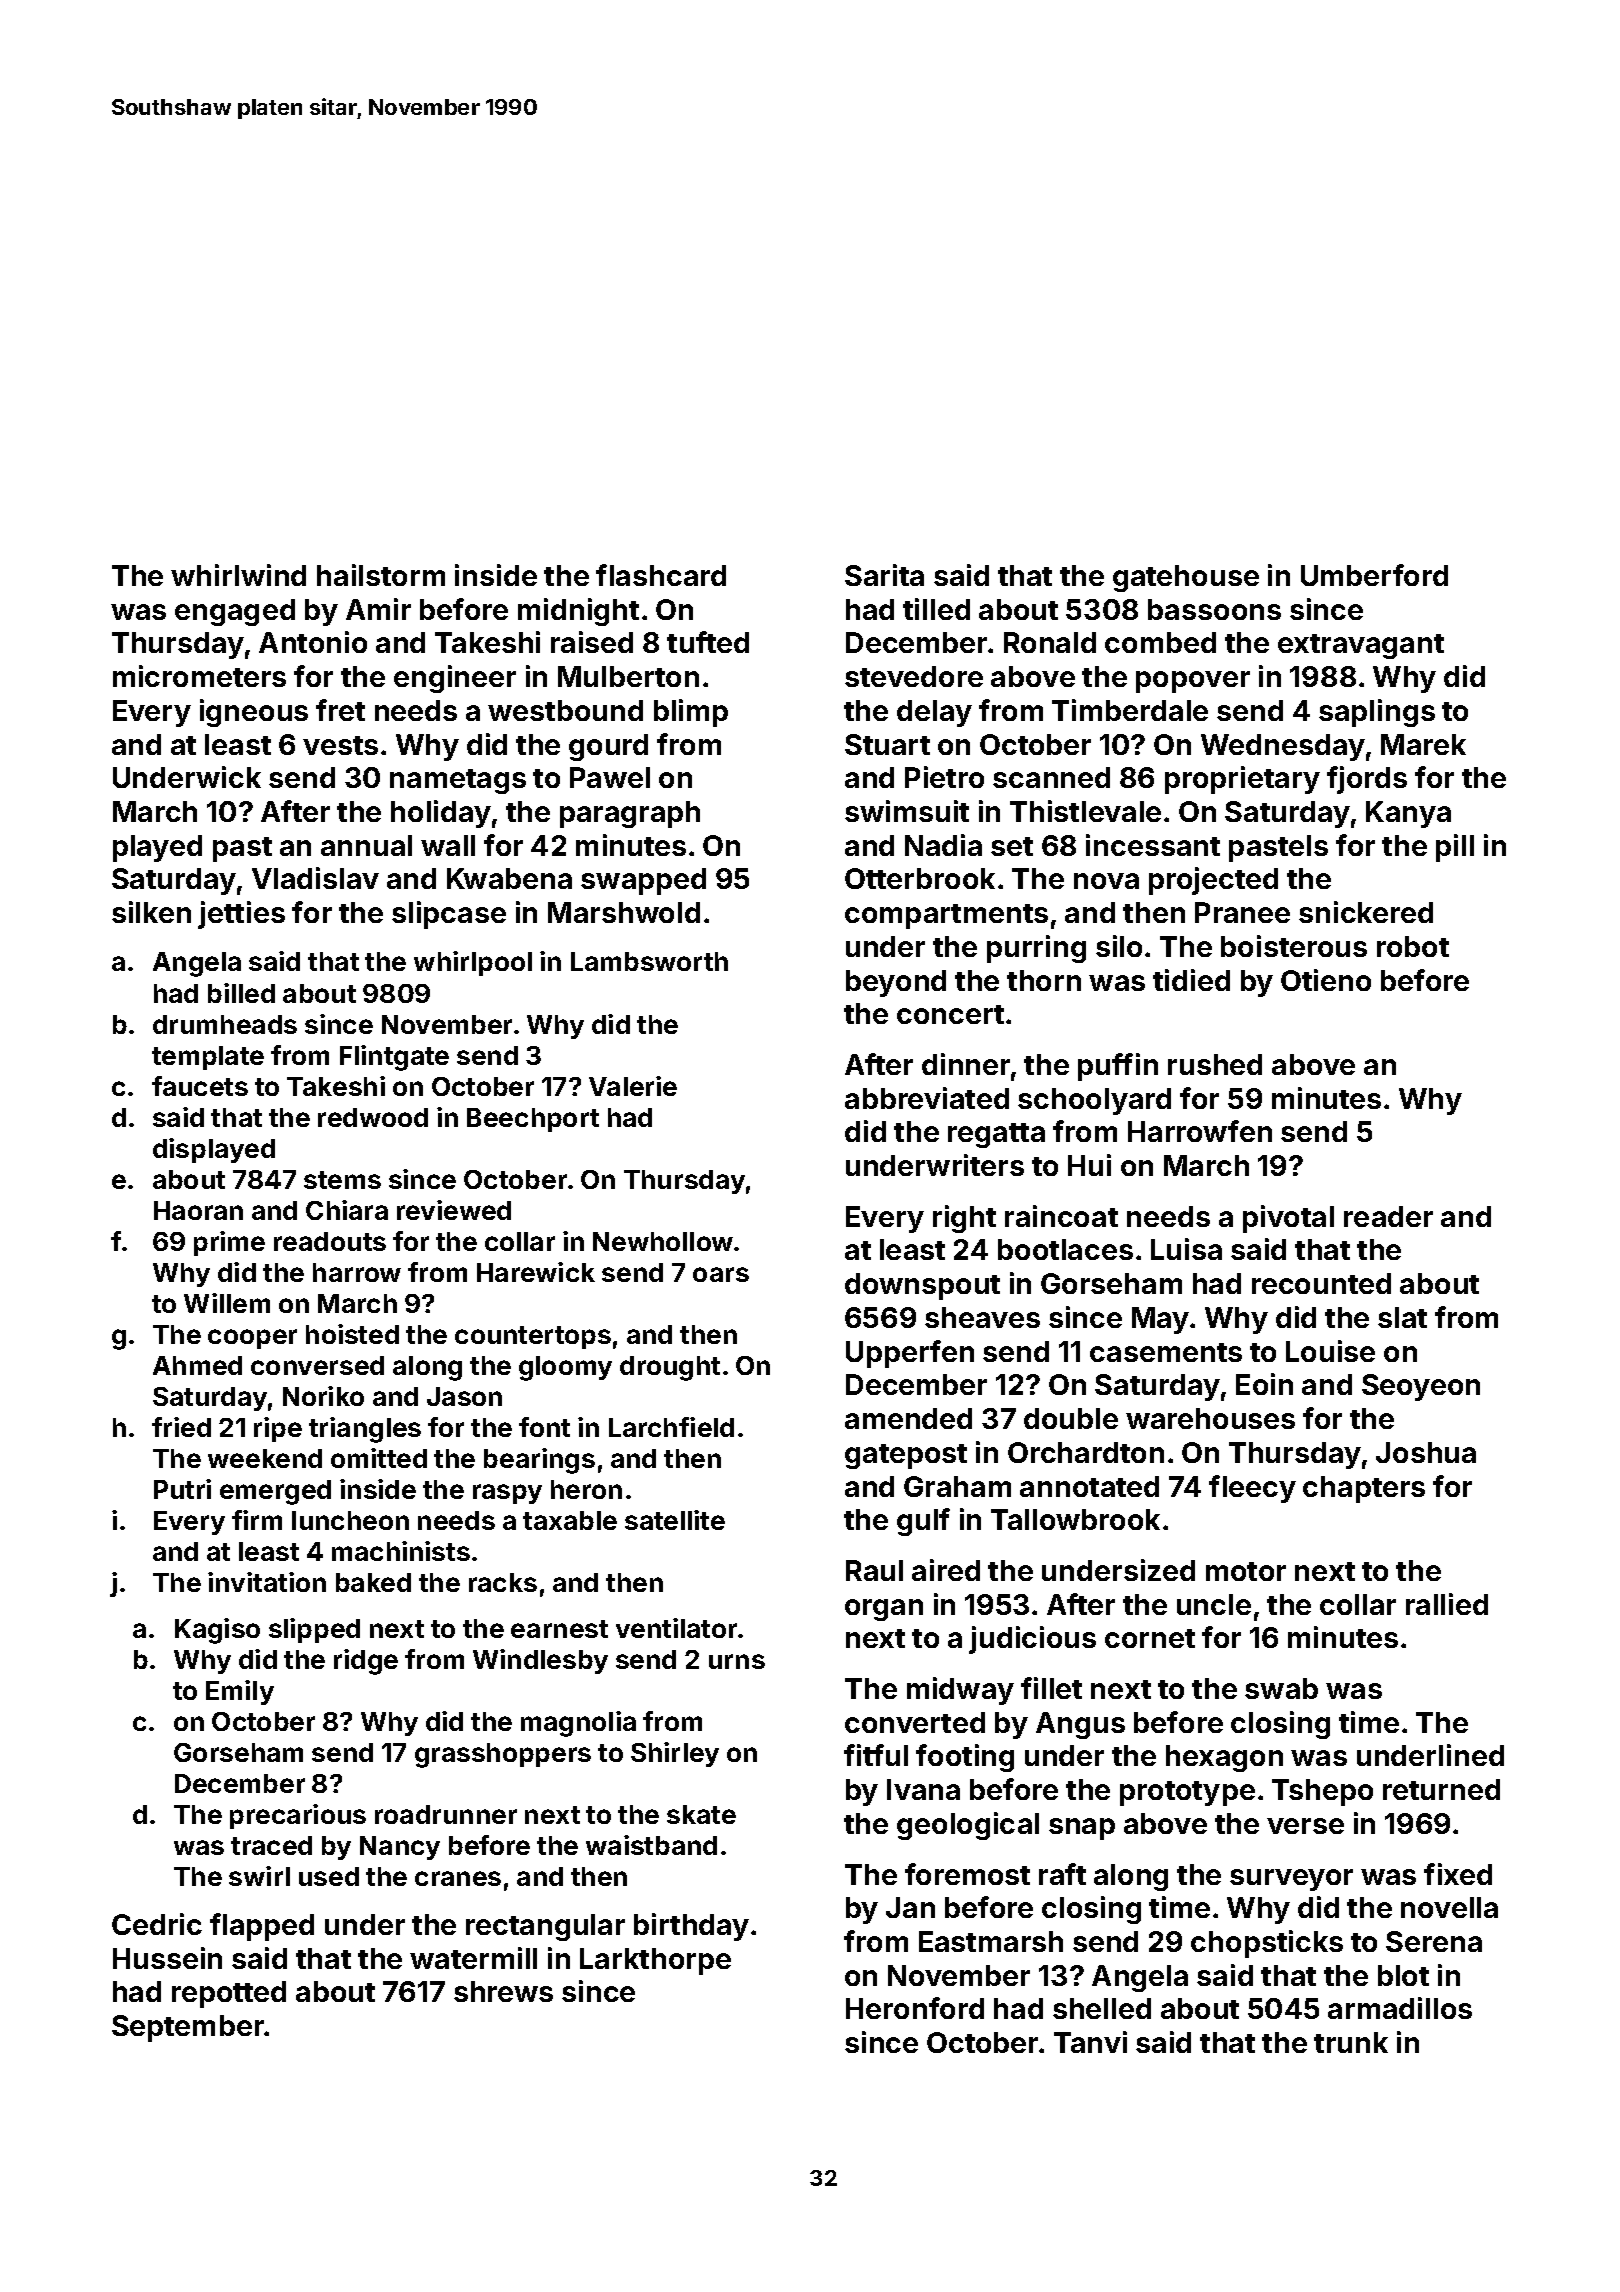 The height and width of the screenshot is (2292, 1620). What do you see at coordinates (188, 2028) in the screenshot?
I see `September` at bounding box center [188, 2028].
